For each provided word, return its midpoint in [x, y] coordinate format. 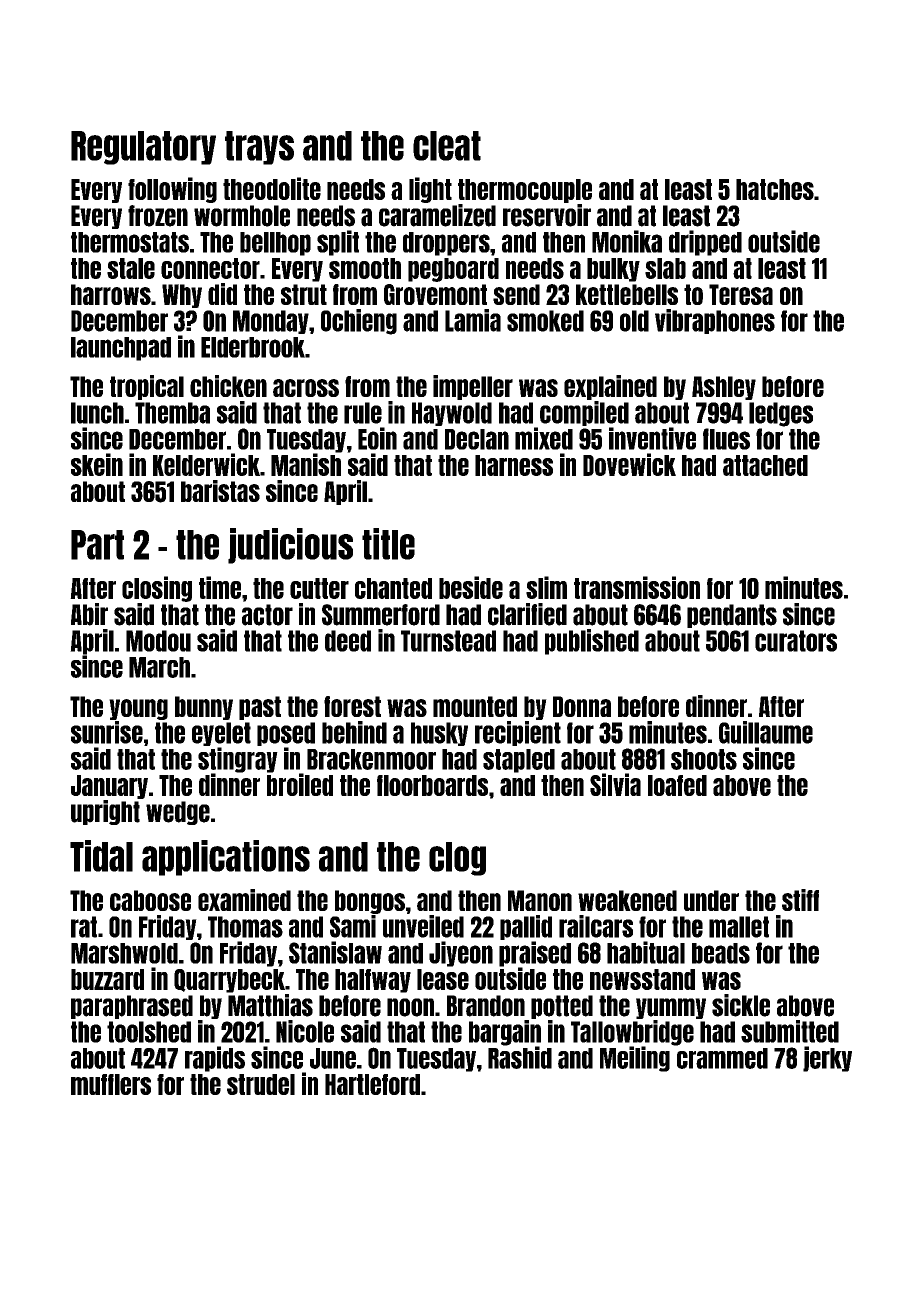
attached [765, 465]
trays [259, 148]
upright [105, 812]
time [220, 587]
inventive [652, 438]
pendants [732, 616]
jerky [827, 1059]
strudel [261, 1084]
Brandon [486, 1006]
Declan [477, 439]
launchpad [121, 349]
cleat [447, 146]
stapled [519, 761]
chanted [393, 588]
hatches [775, 189]
